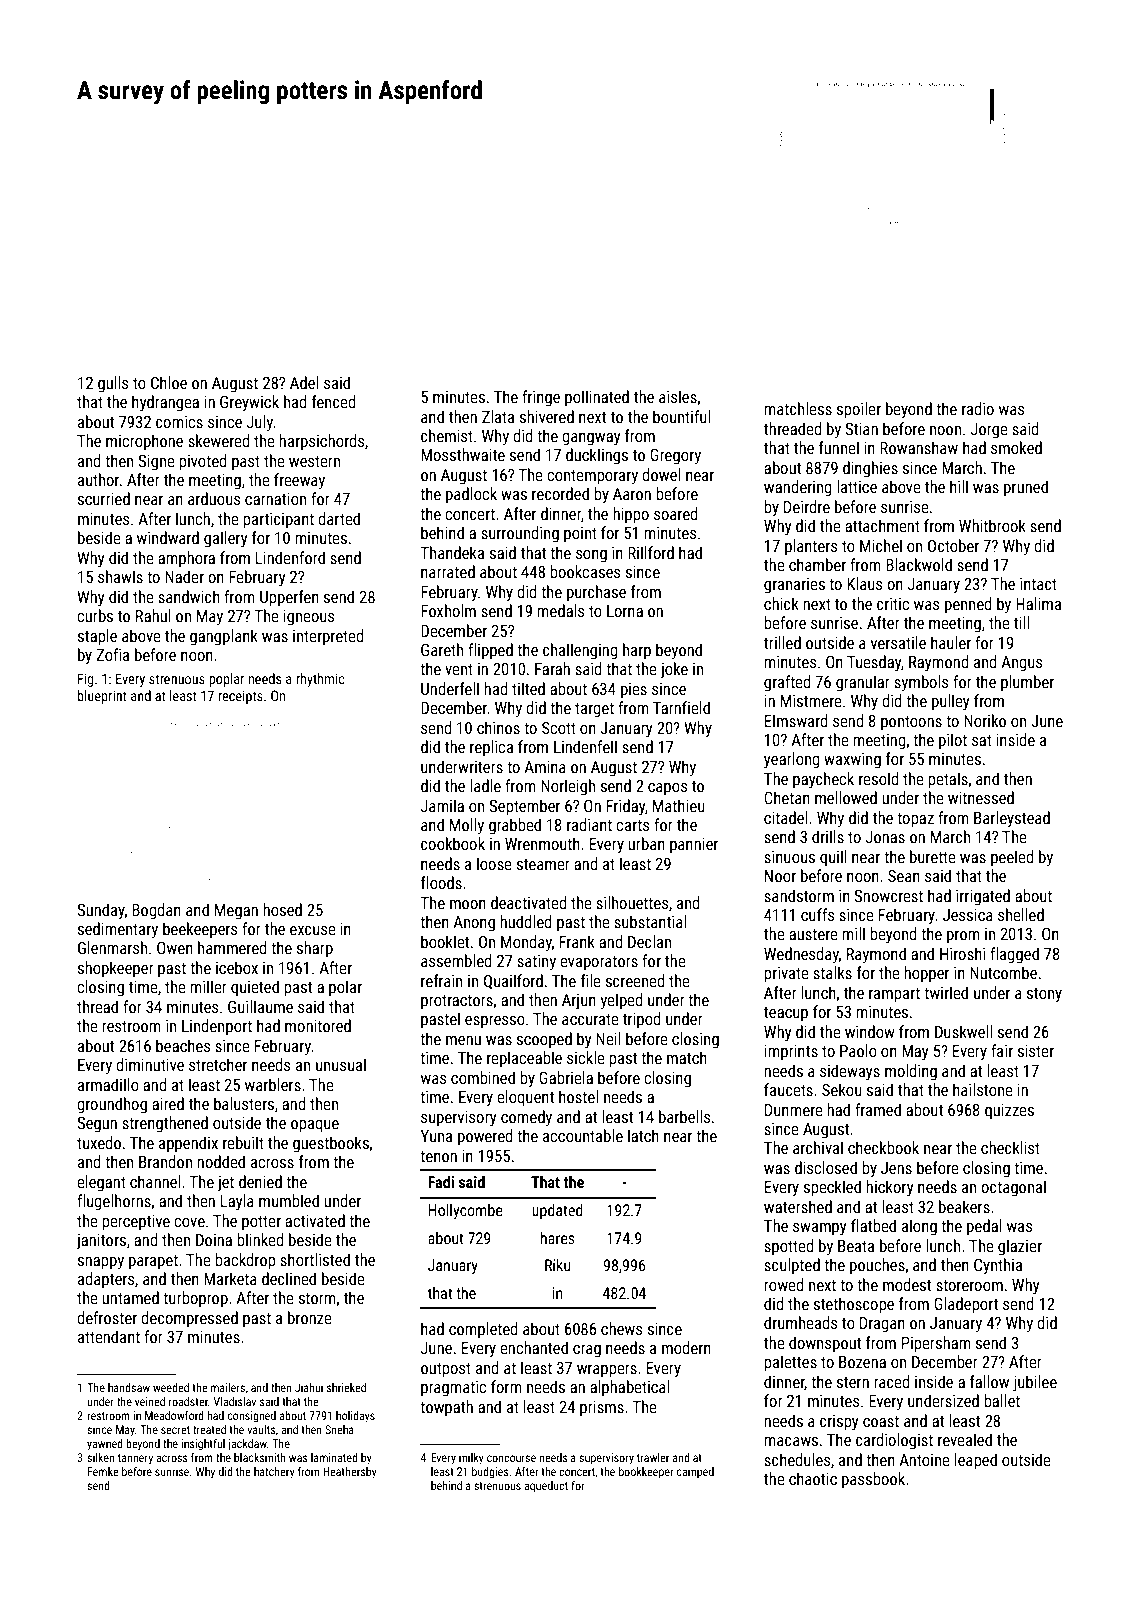 The width and height of the screenshot is (1141, 1613). What do you see at coordinates (136, 1223) in the screenshot?
I see `perceptive` at bounding box center [136, 1223].
